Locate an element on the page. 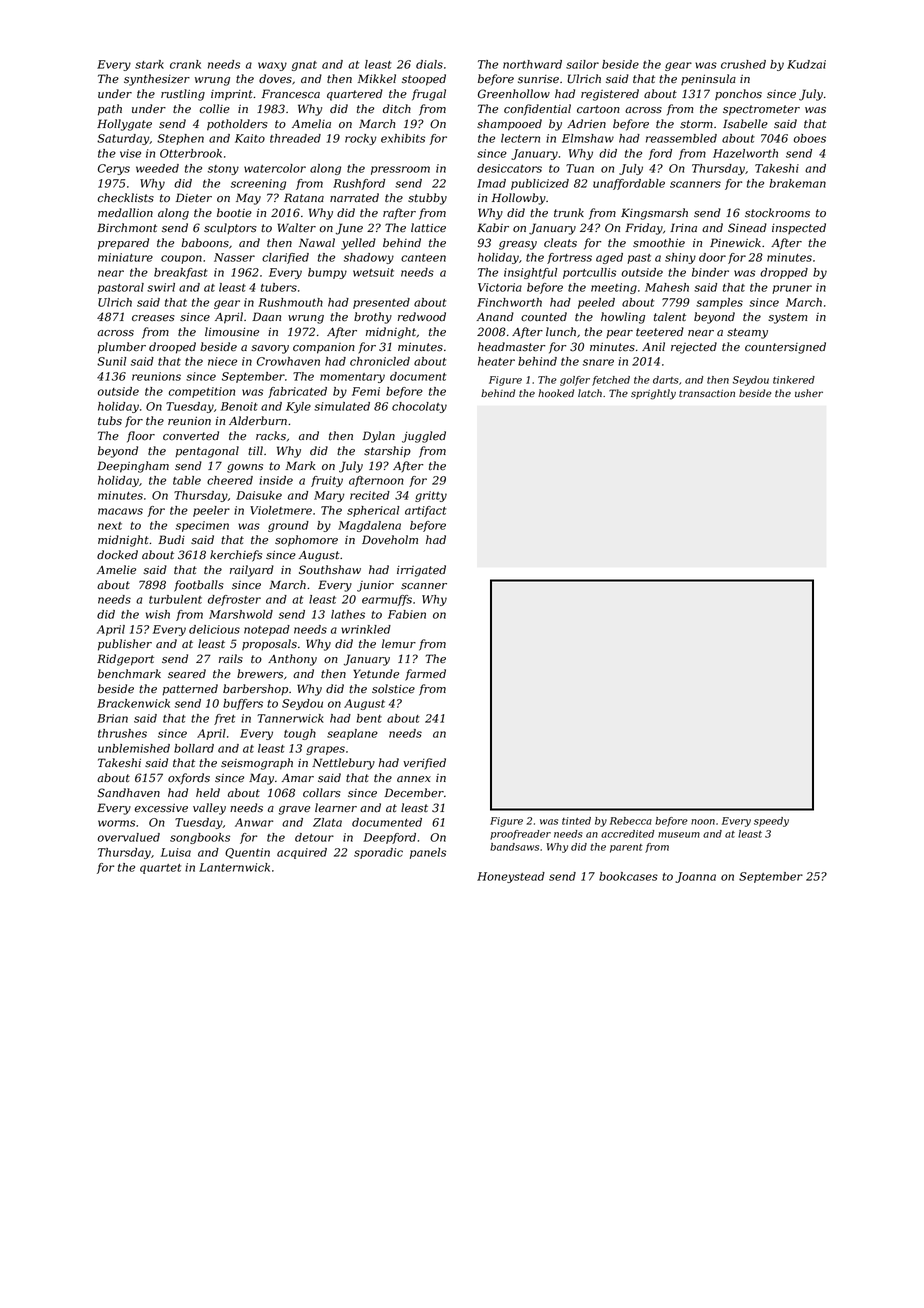 The width and height of the image is (924, 1308). bollard is located at coordinates (194, 748).
